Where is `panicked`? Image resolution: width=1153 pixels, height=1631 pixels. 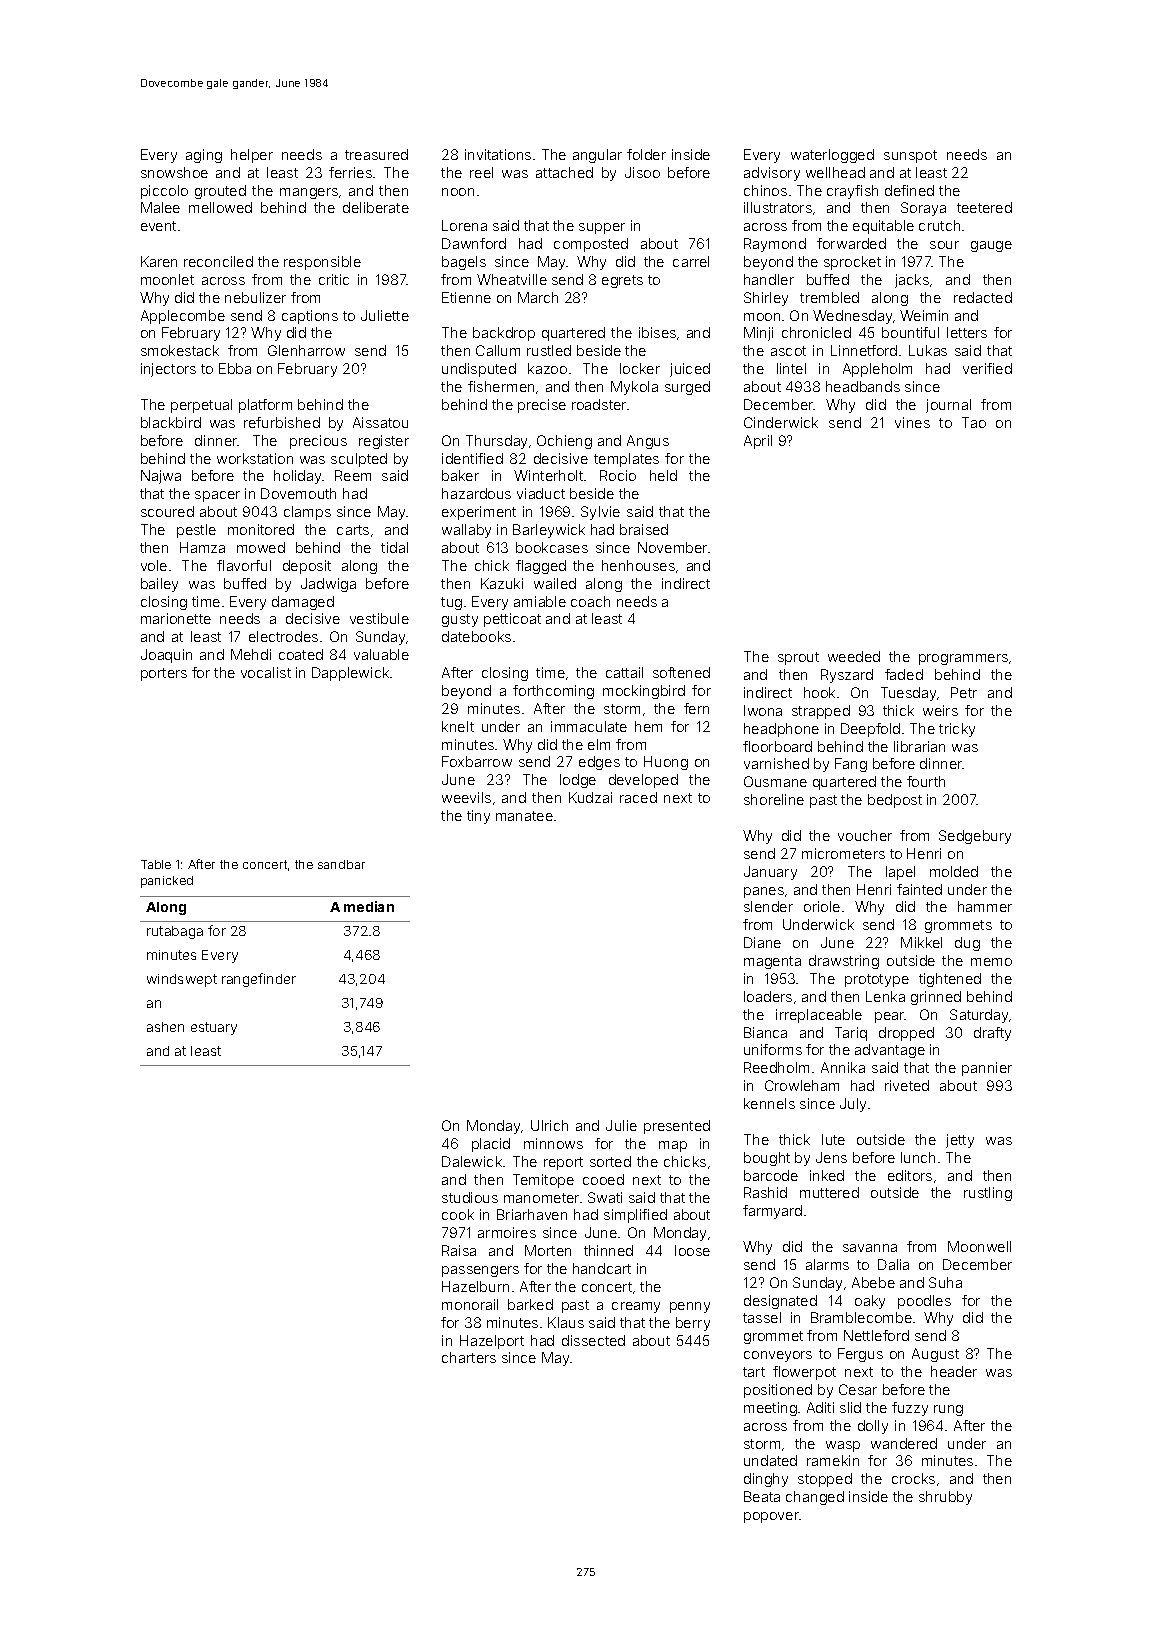
panicked is located at coordinates (167, 882).
